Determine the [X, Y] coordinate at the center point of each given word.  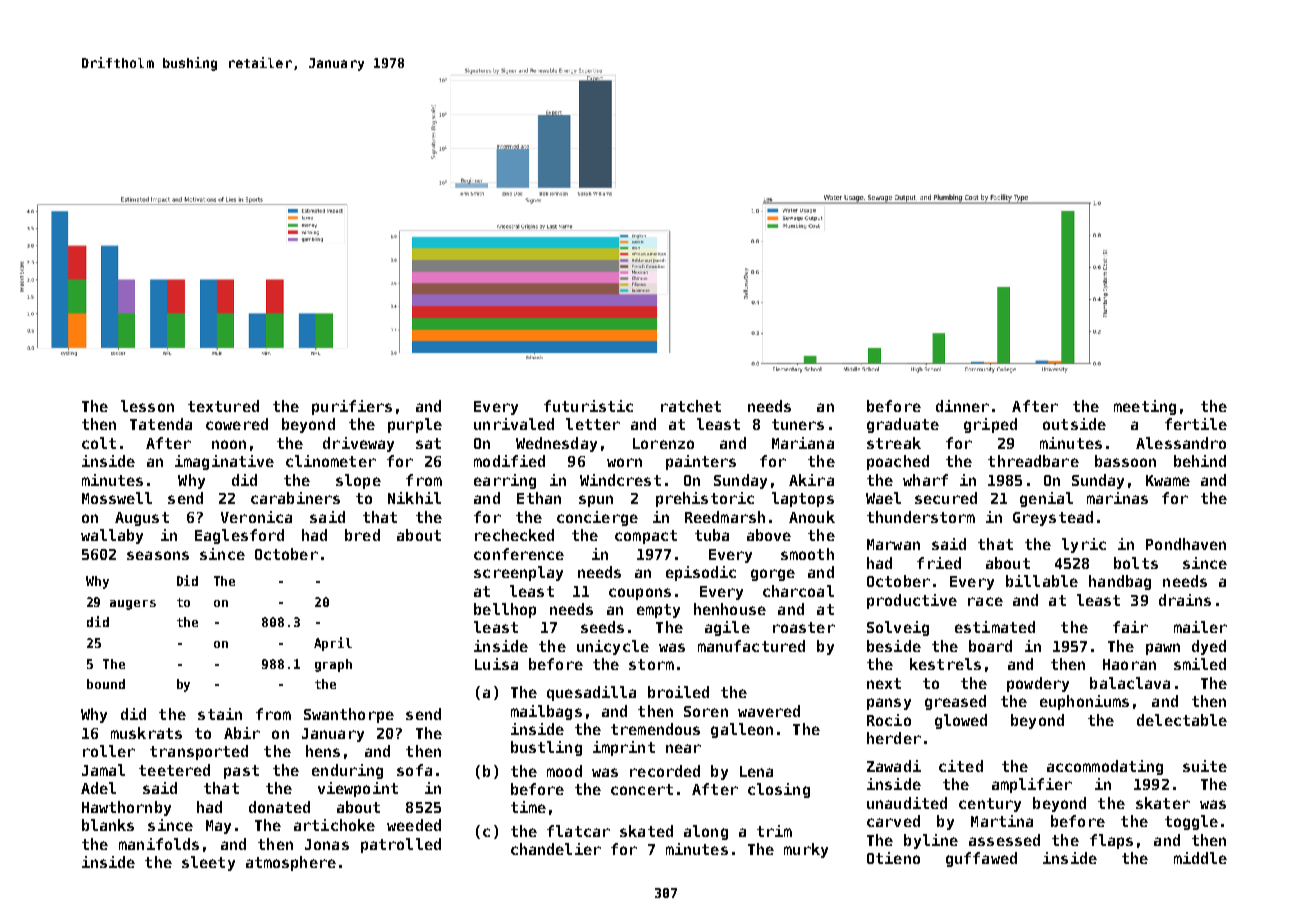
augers [133, 605]
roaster [804, 627]
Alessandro [1181, 443]
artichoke [334, 825]
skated [646, 831]
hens [323, 751]
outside [1074, 424]
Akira [811, 480]
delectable [1182, 720]
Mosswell [117, 498]
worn [624, 462]
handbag [1120, 582]
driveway [358, 444]
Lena [756, 771]
